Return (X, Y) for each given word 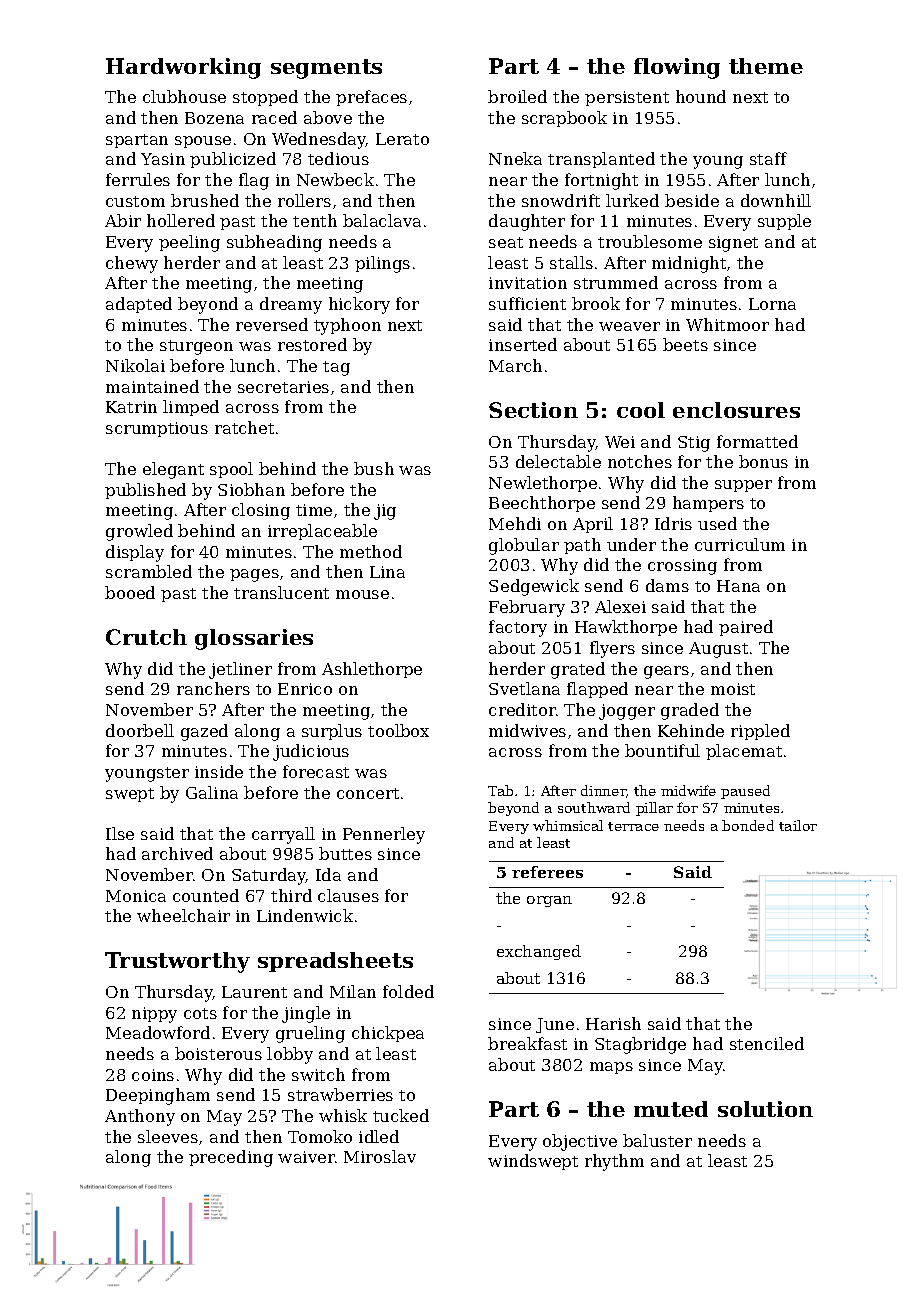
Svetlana (524, 688)
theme (766, 66)
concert (368, 793)
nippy (154, 1015)
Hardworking (183, 68)
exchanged (539, 952)
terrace (633, 826)
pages (254, 575)
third (291, 895)
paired (746, 628)
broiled (517, 96)
